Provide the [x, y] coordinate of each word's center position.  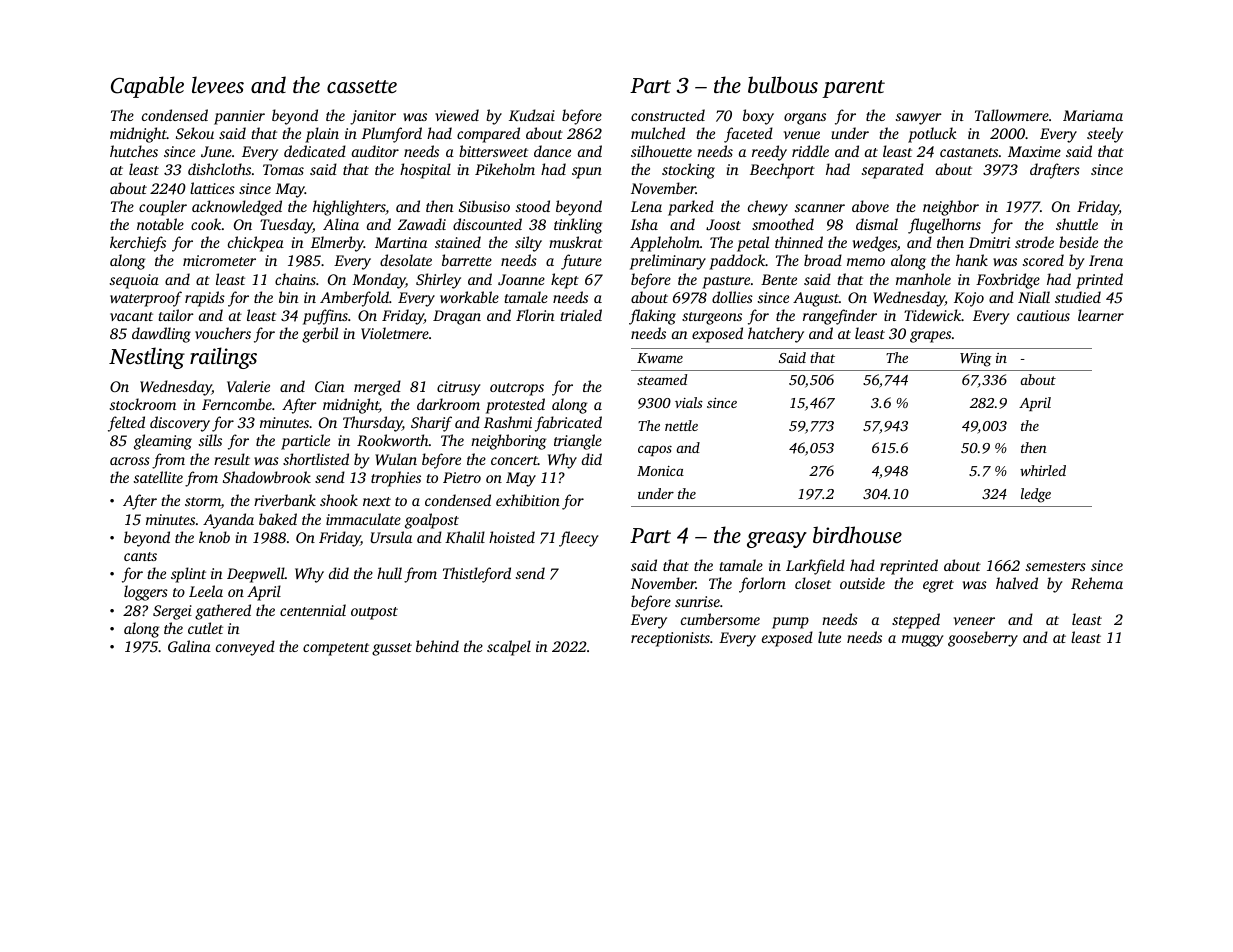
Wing [976, 360]
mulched [658, 133]
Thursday [372, 424]
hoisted [512, 537]
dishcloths [219, 169]
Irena [1106, 260]
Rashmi [508, 422]
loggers [146, 593]
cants [140, 556]
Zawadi [422, 224]
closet [813, 583]
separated [893, 171]
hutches [134, 151]
